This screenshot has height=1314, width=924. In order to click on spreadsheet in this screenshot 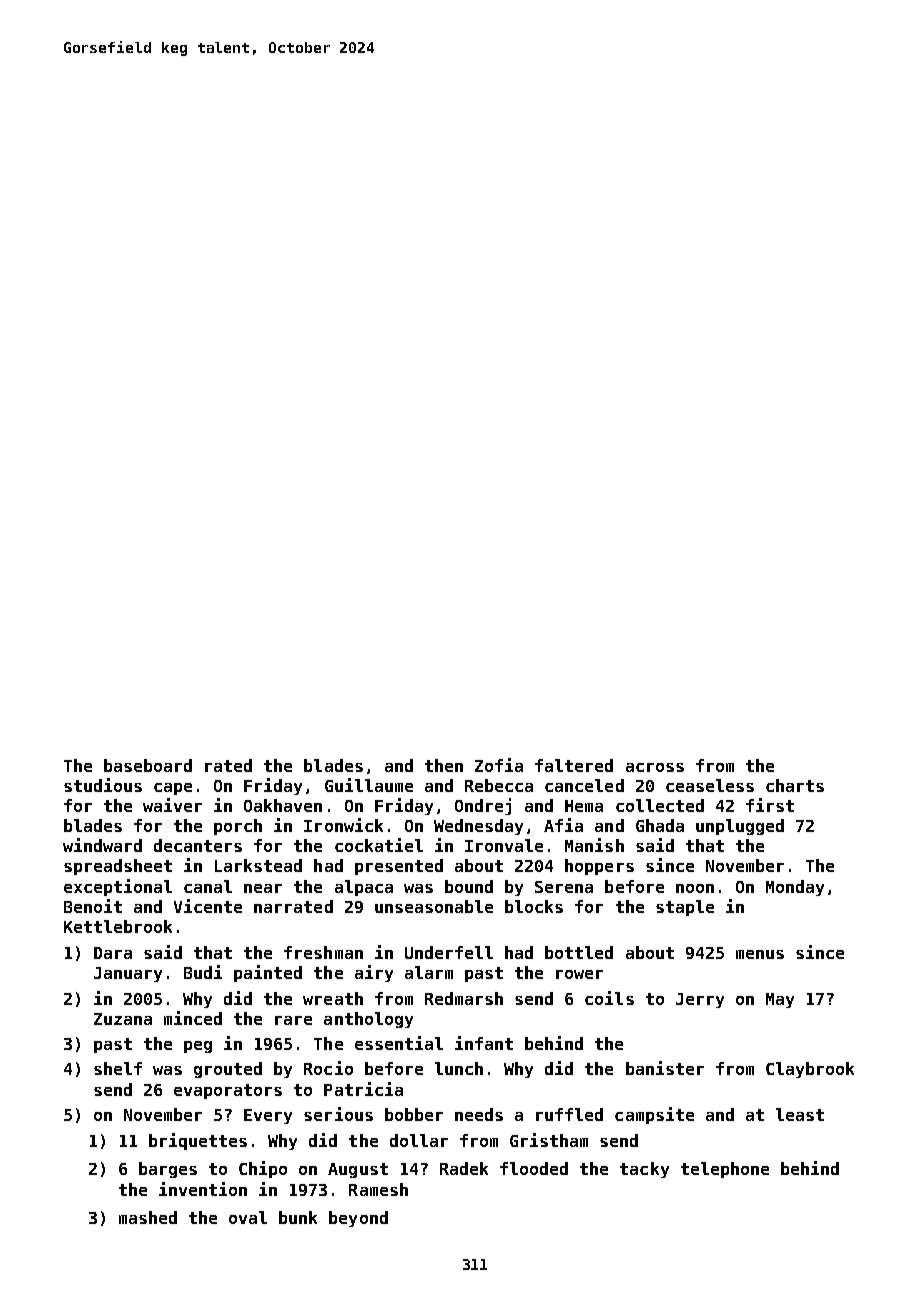, I will do `click(118, 867)`.
